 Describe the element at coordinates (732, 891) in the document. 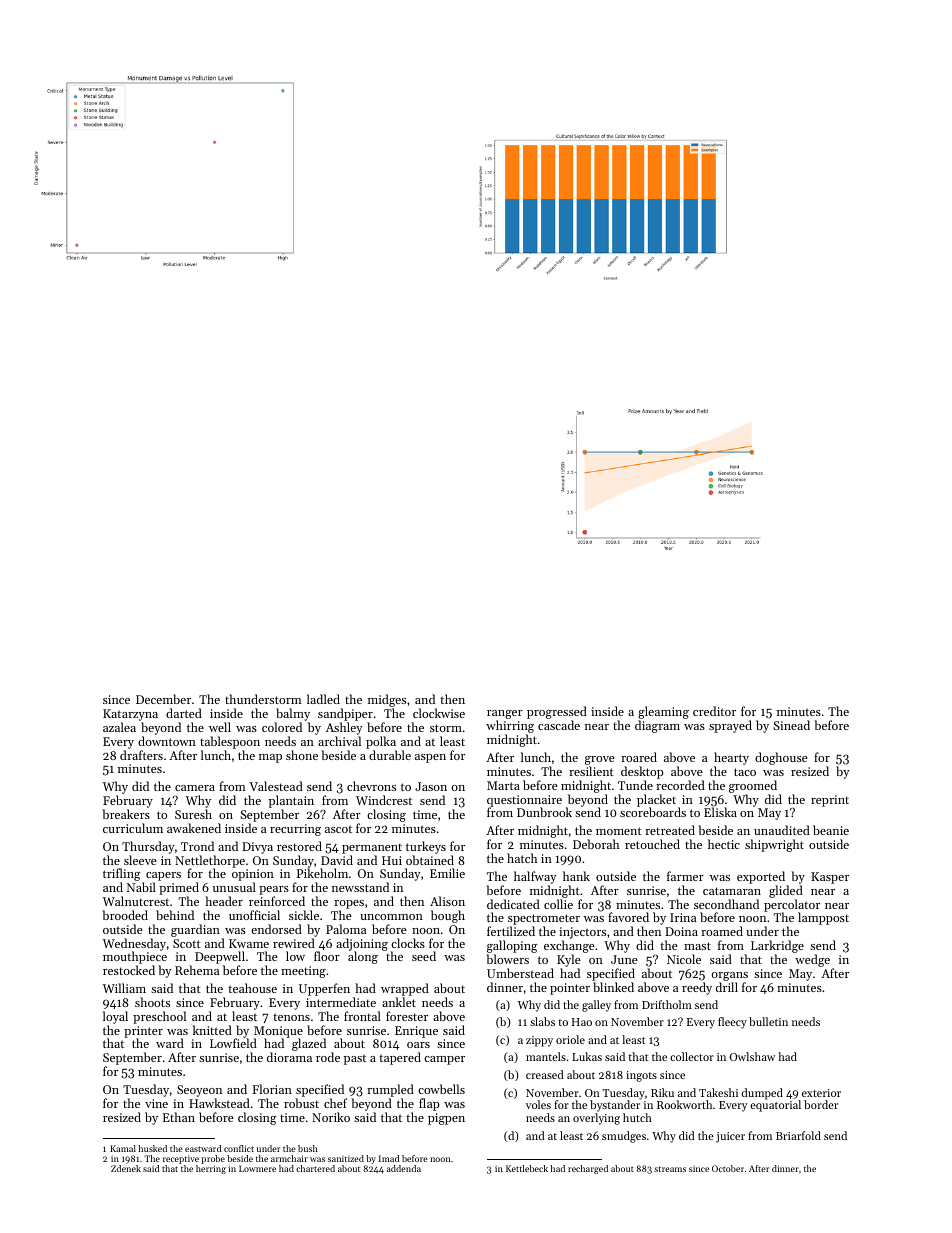

I see `catamaran` at that location.
